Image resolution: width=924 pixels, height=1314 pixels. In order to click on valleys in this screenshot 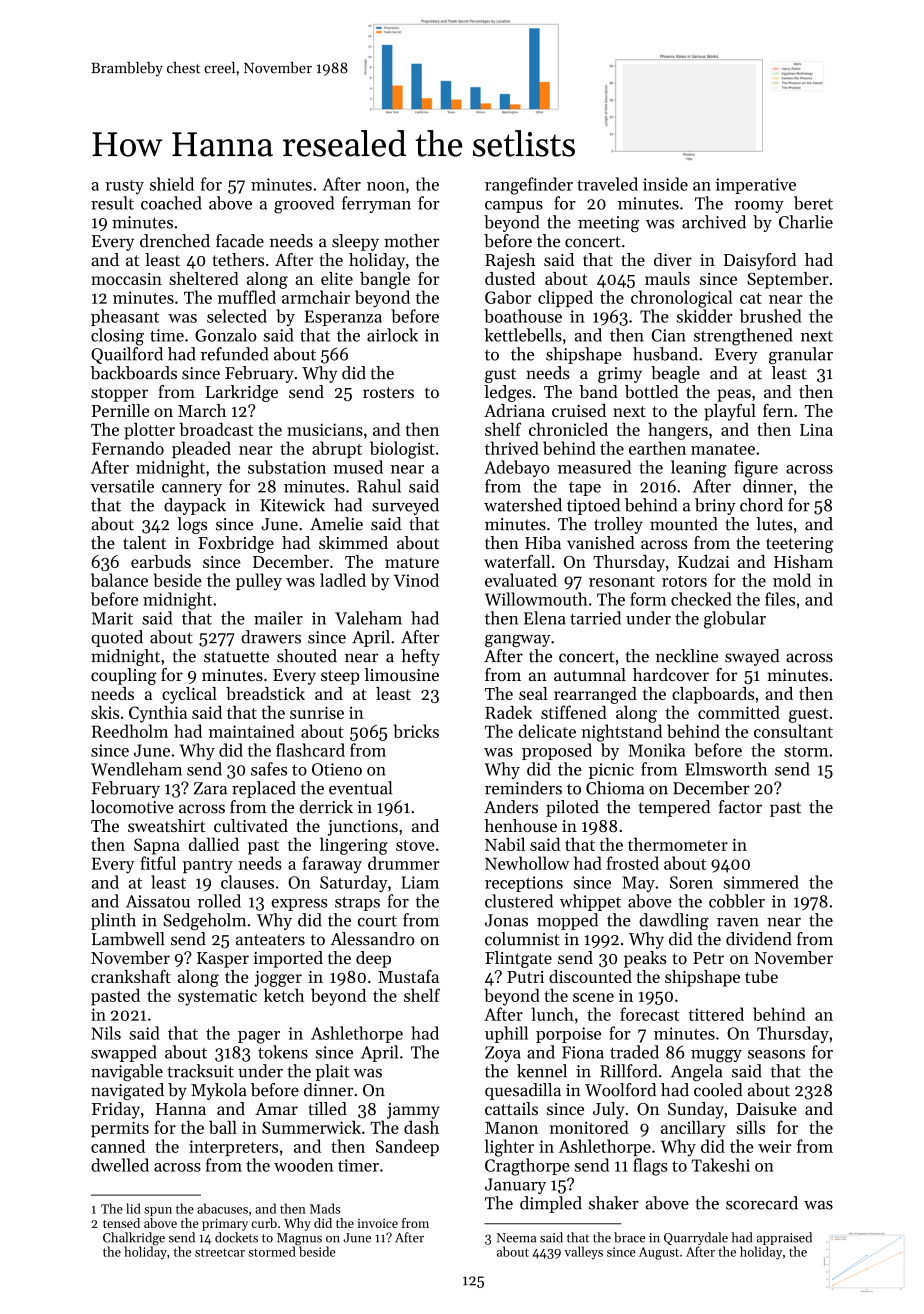, I will do `click(583, 1253)`.
